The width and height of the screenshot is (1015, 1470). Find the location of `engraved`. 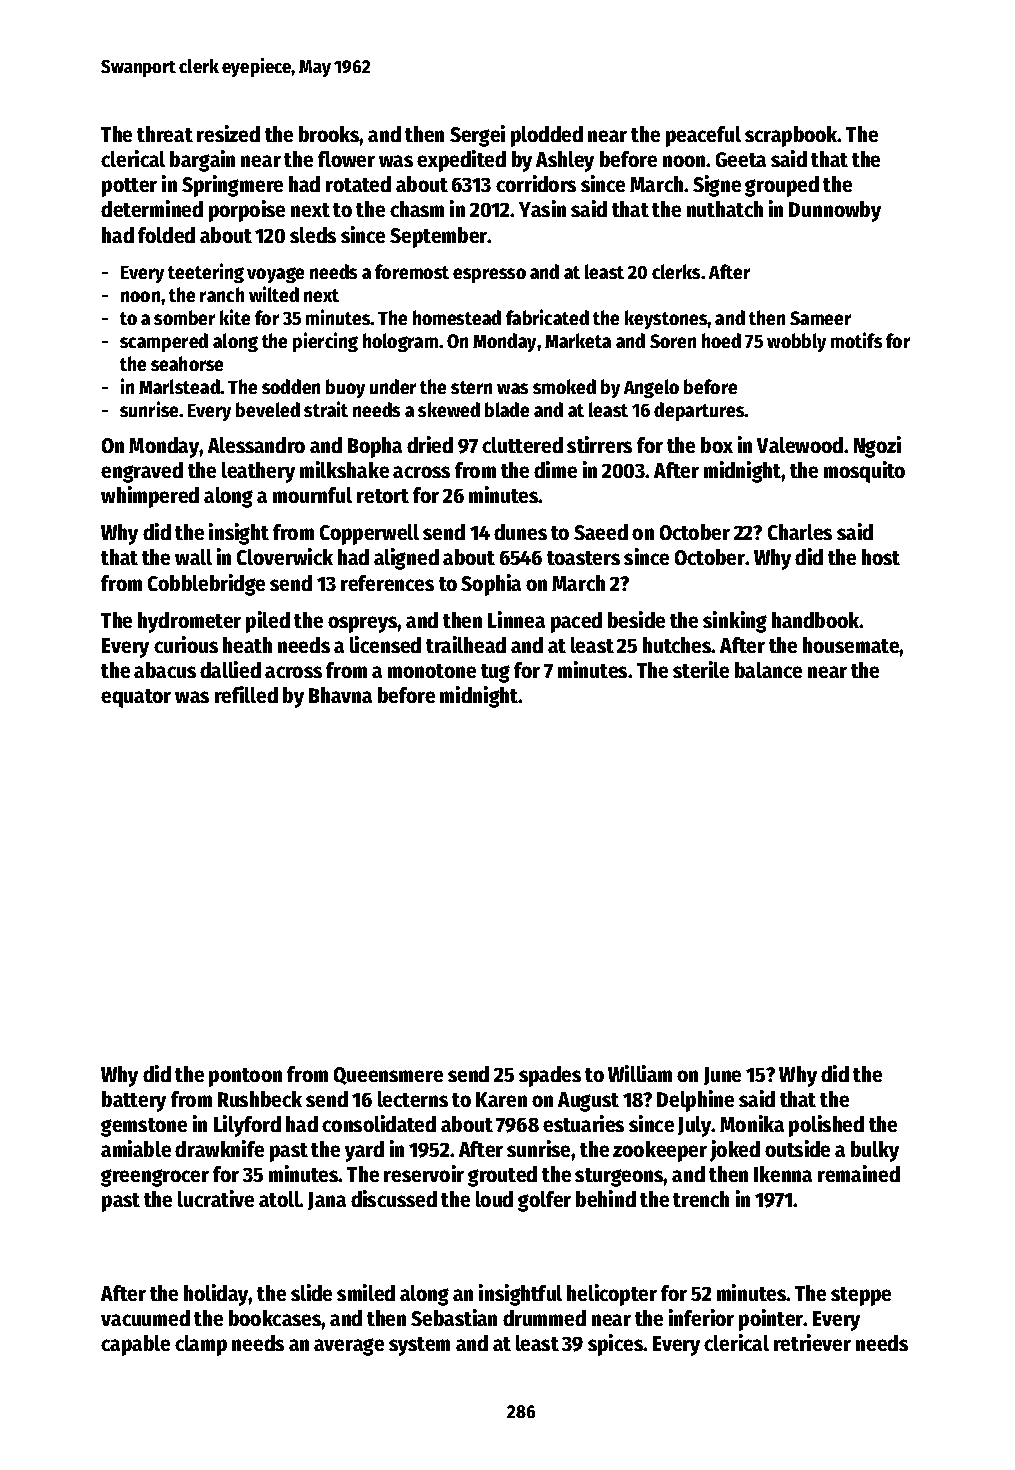

engraved is located at coordinates (142, 472).
